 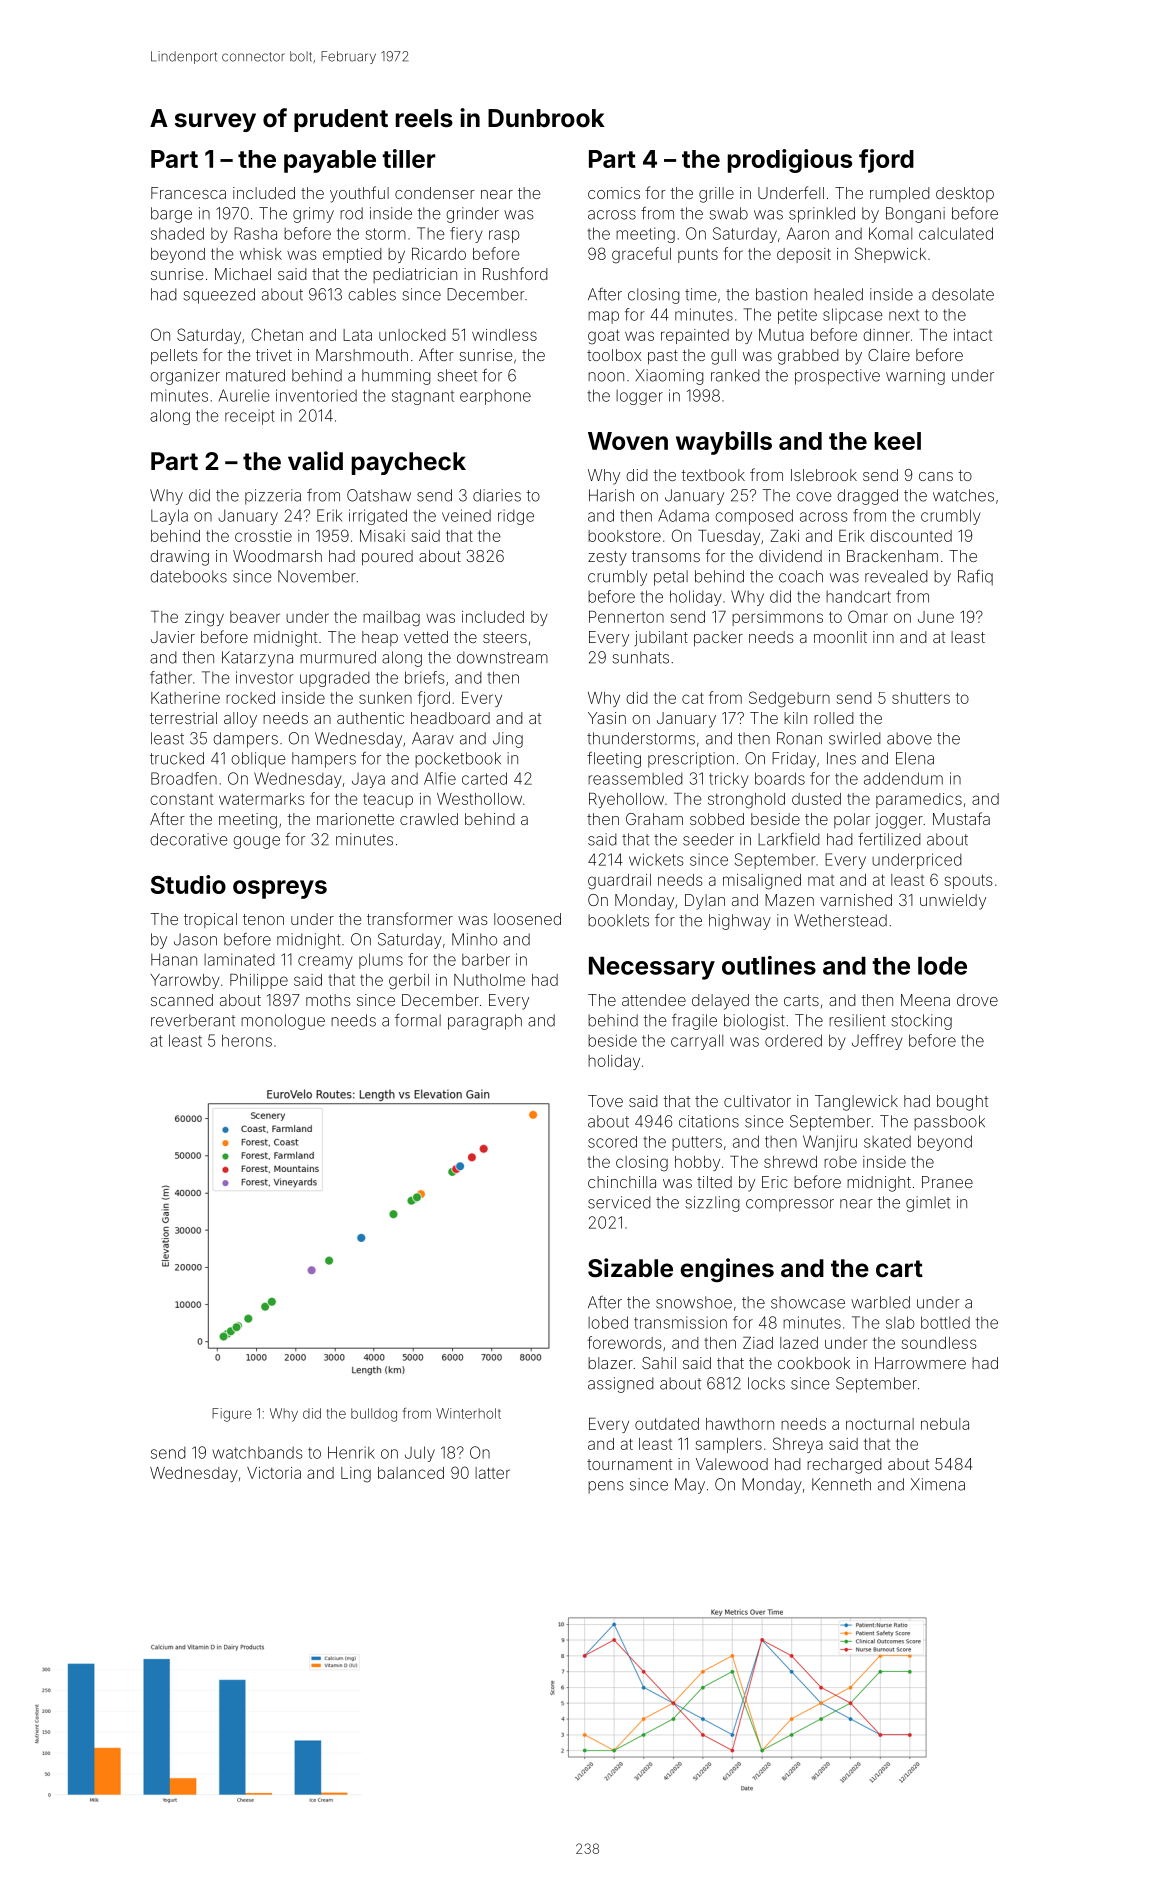 What do you see at coordinates (355, 819) in the document?
I see `marionette` at bounding box center [355, 819].
